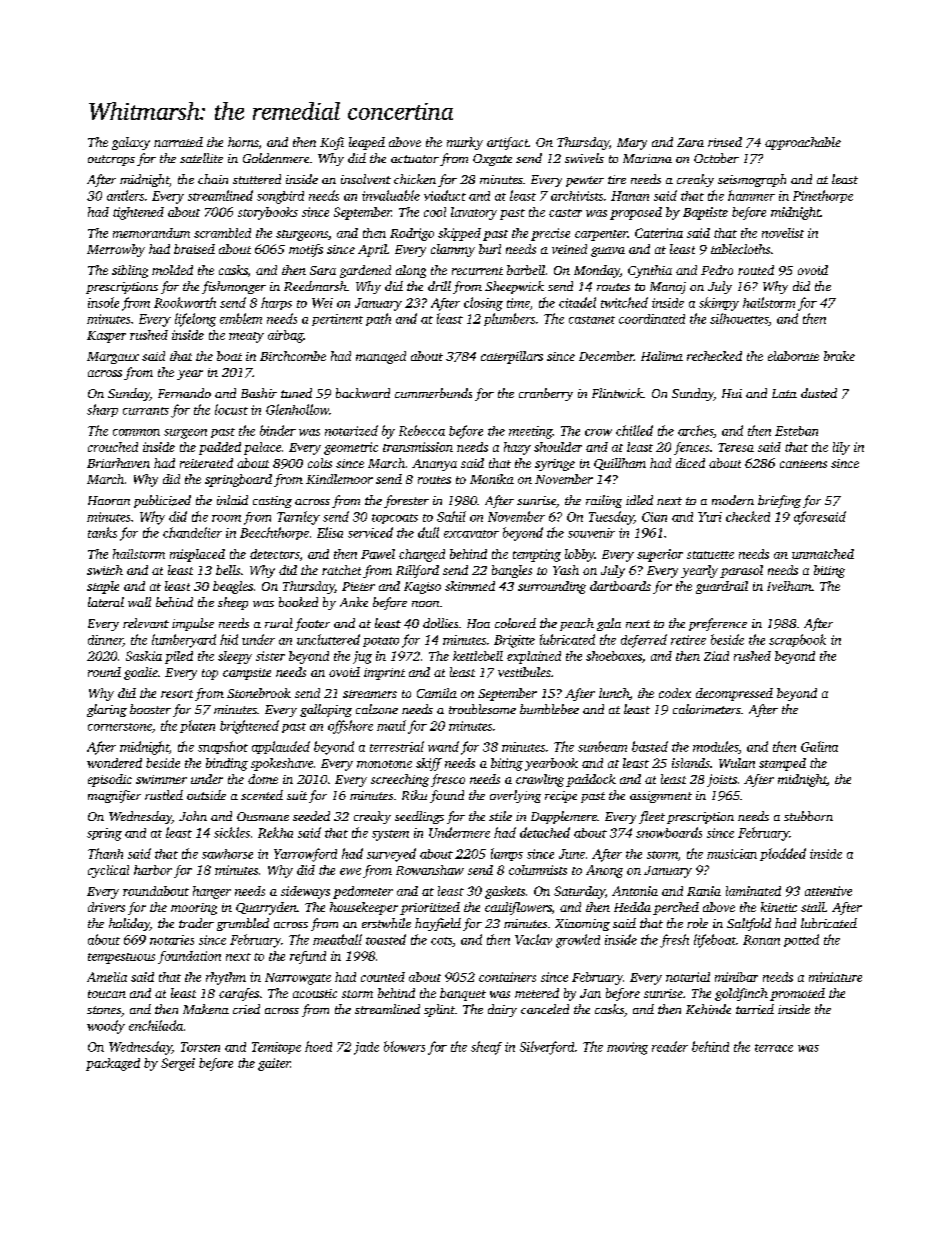 This screenshot has height=1233, width=952. Describe the element at coordinates (293, 356) in the screenshot. I see `Birchcombe` at that location.
